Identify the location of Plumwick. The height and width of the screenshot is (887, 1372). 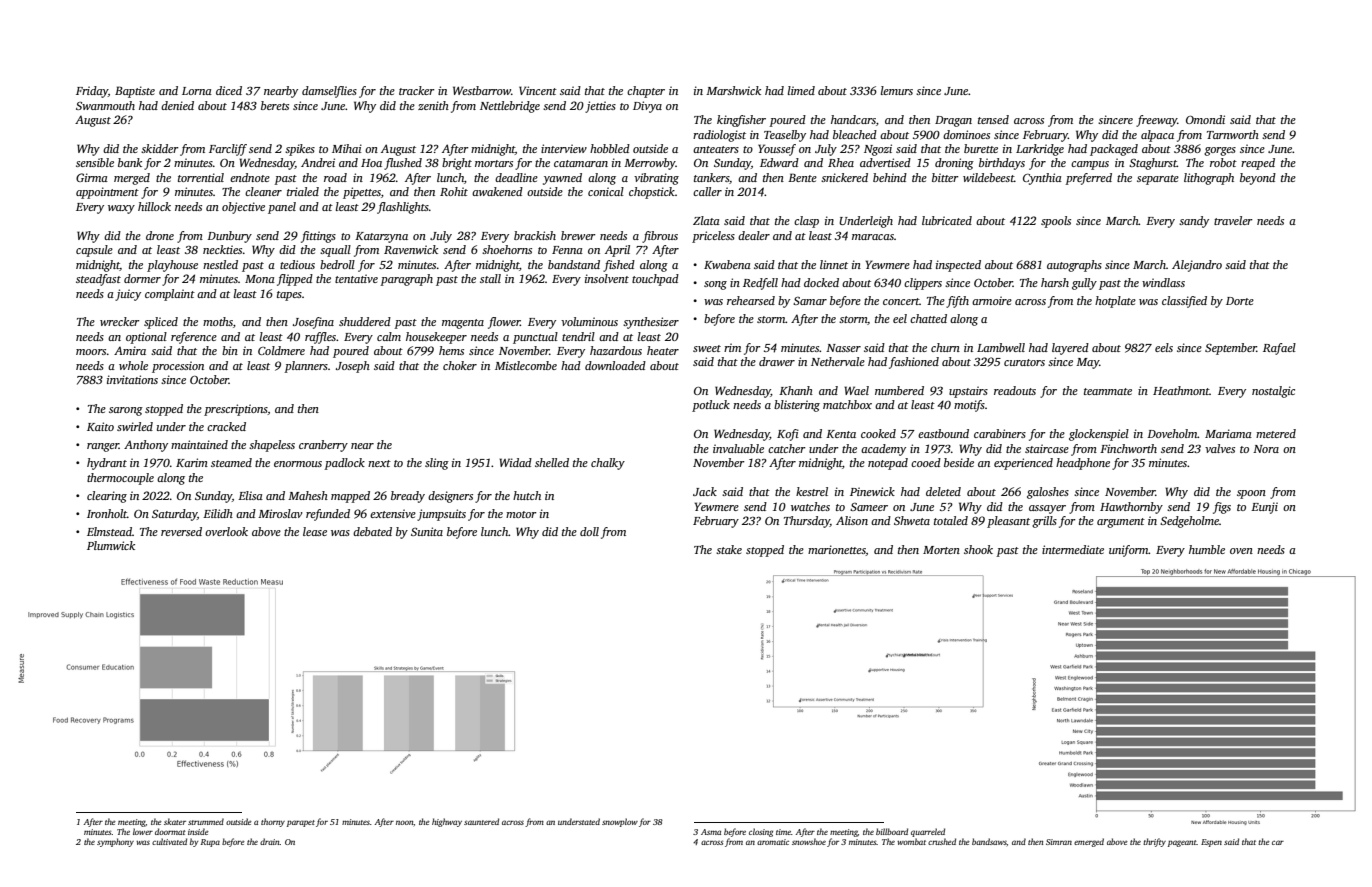
(111, 545).
